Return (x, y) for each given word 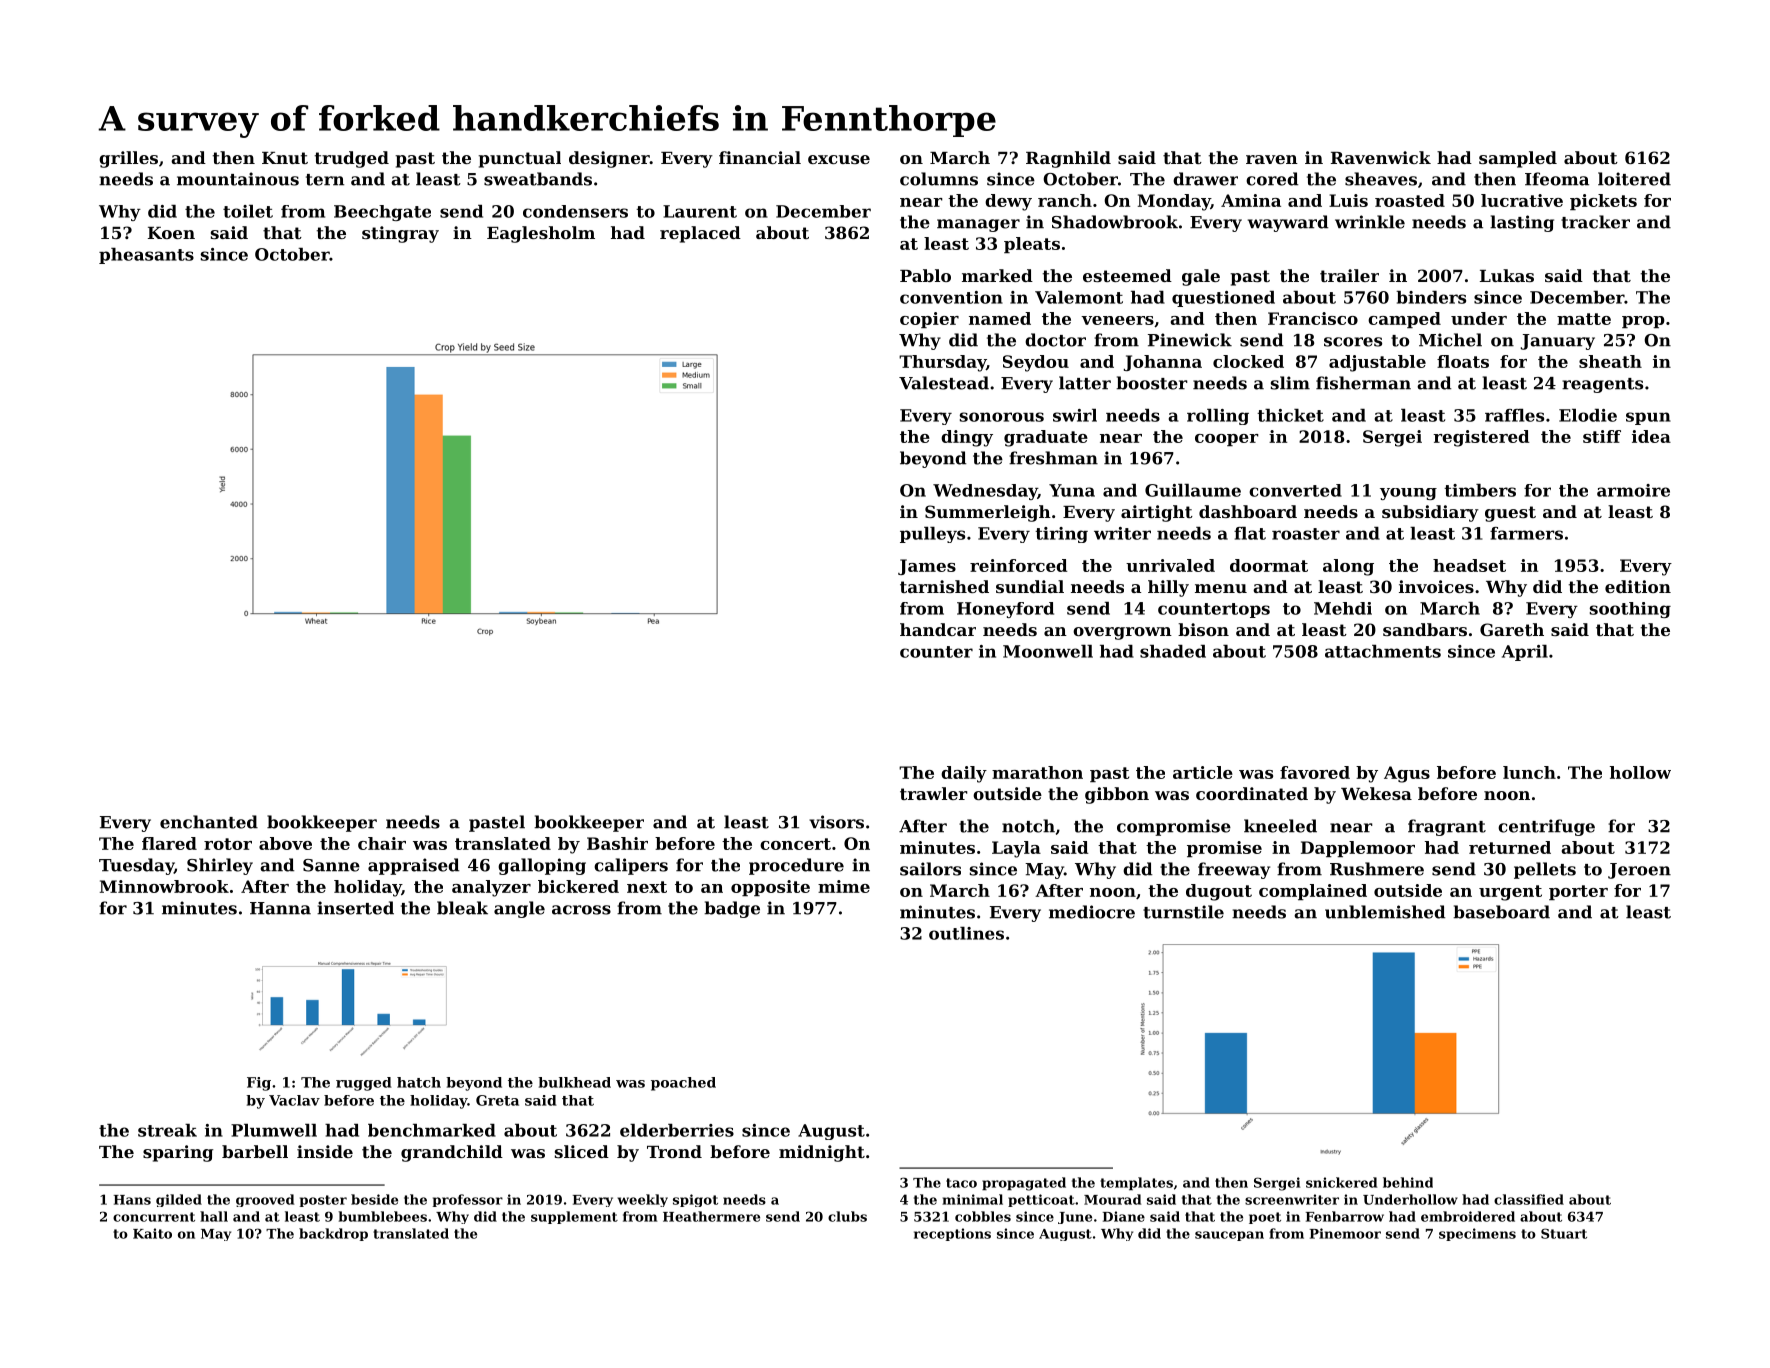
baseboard (1501, 912)
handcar (938, 629)
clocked (1248, 361)
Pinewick (1190, 340)
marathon (1037, 772)
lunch (1529, 772)
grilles (128, 159)
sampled (1518, 159)
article (1203, 772)
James (927, 567)
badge (732, 909)
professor (468, 1200)
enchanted (209, 822)
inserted (355, 908)
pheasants (146, 256)
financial (760, 157)
